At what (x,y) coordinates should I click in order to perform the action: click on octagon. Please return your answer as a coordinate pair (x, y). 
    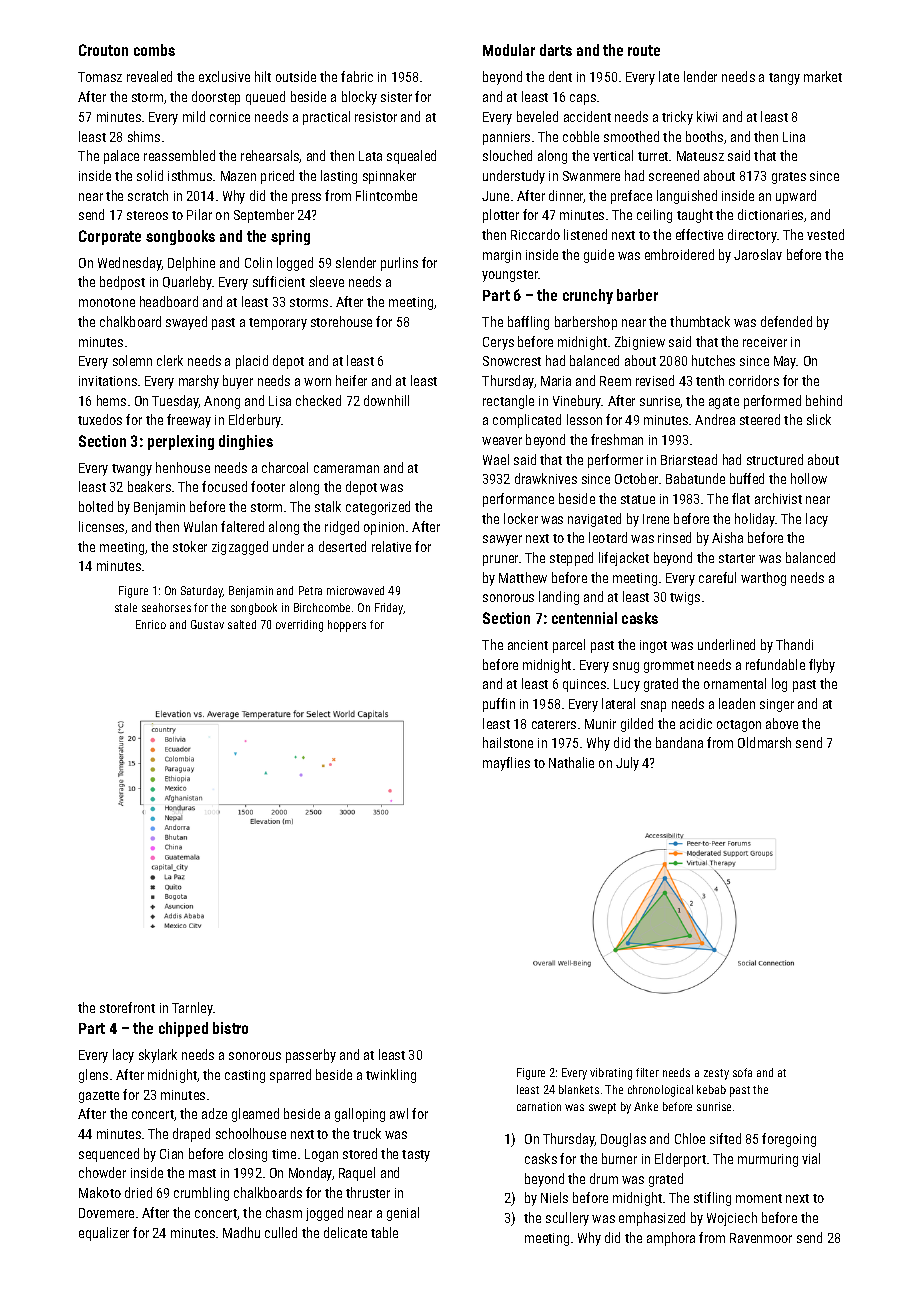
    Looking at the image, I should click on (739, 726).
